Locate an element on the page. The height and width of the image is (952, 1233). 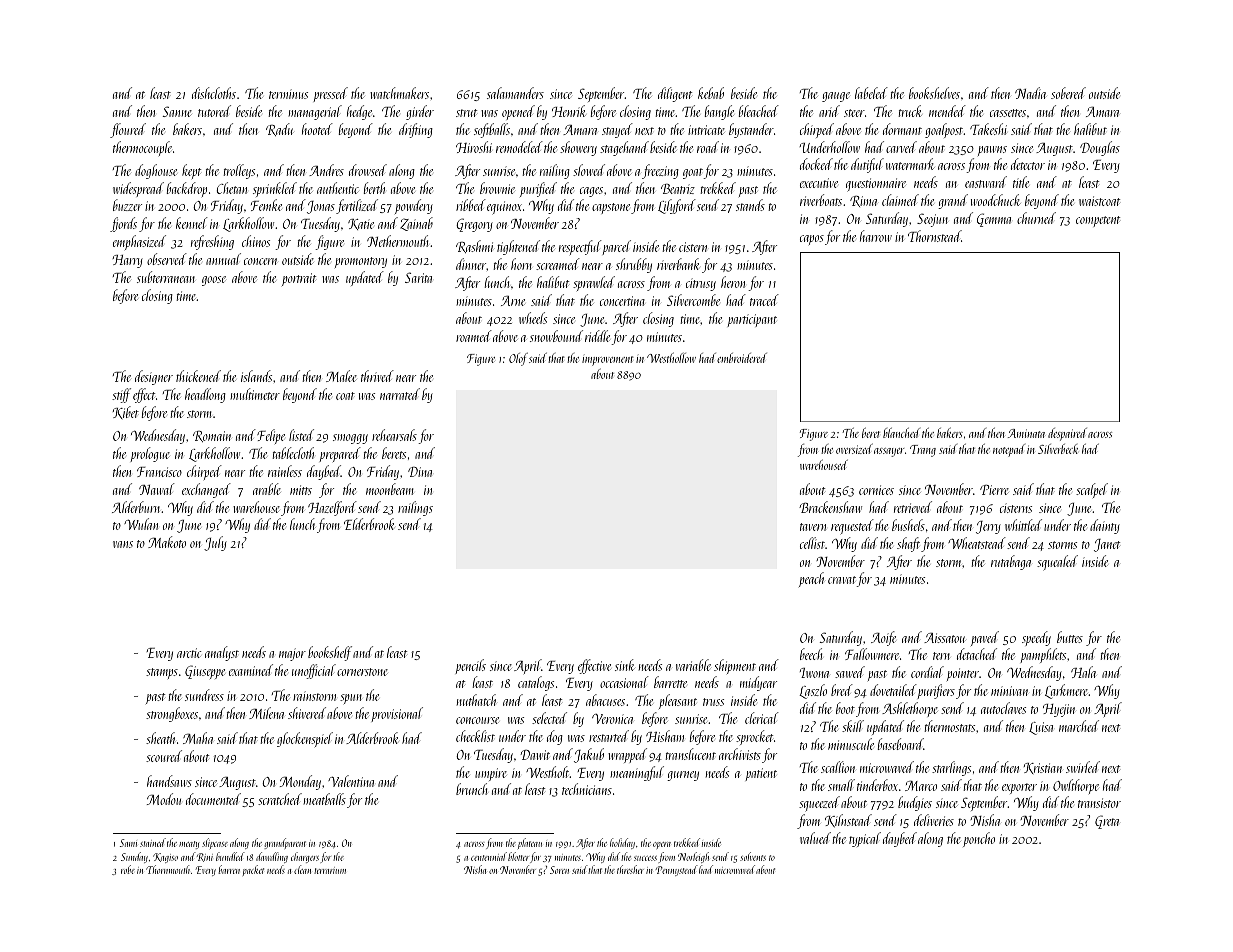
listed is located at coordinates (301, 435).
